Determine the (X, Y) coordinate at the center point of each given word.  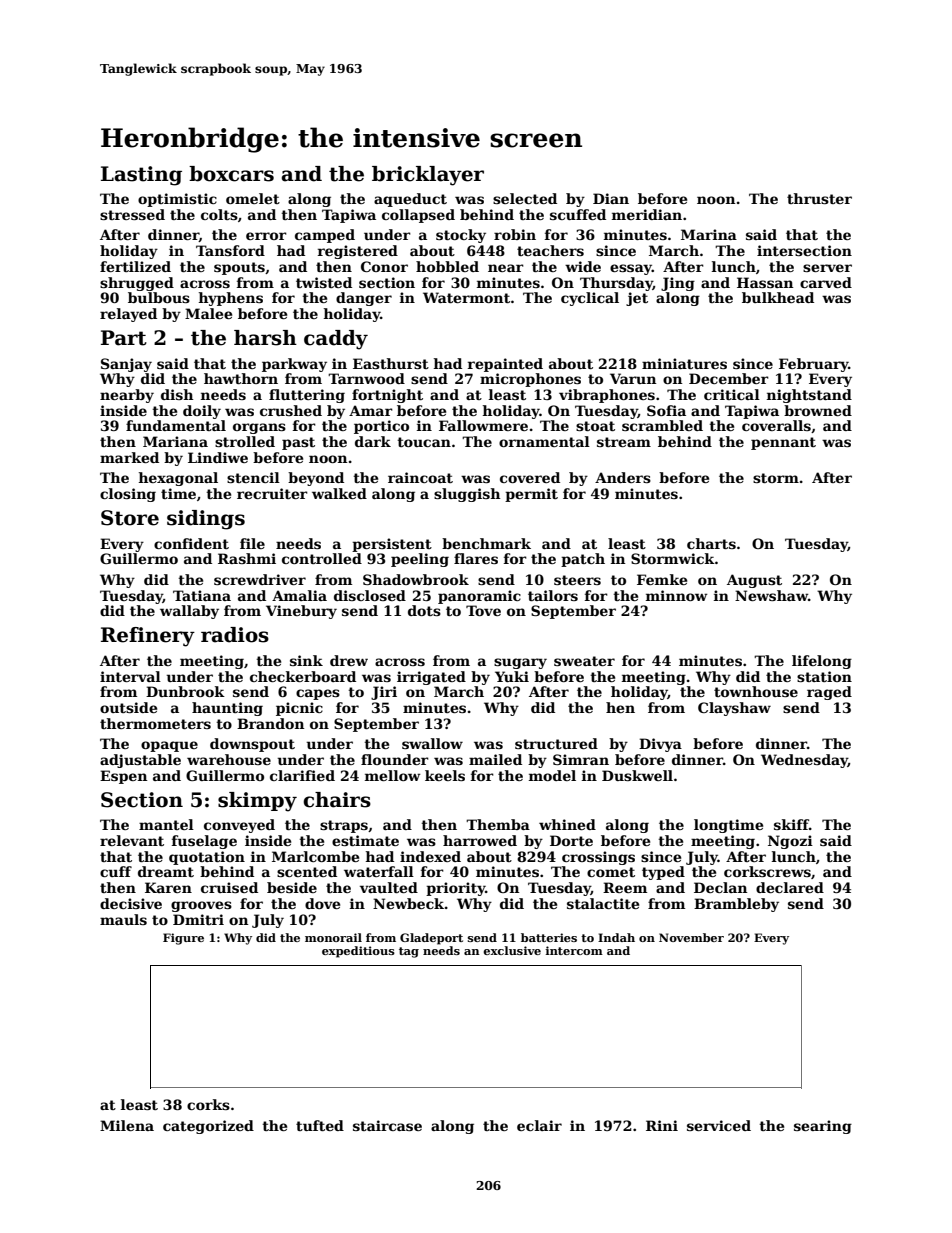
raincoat (420, 477)
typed (663, 873)
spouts (239, 268)
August (754, 581)
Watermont (466, 297)
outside (128, 707)
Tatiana (202, 595)
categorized (208, 1127)
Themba (498, 824)
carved (826, 282)
